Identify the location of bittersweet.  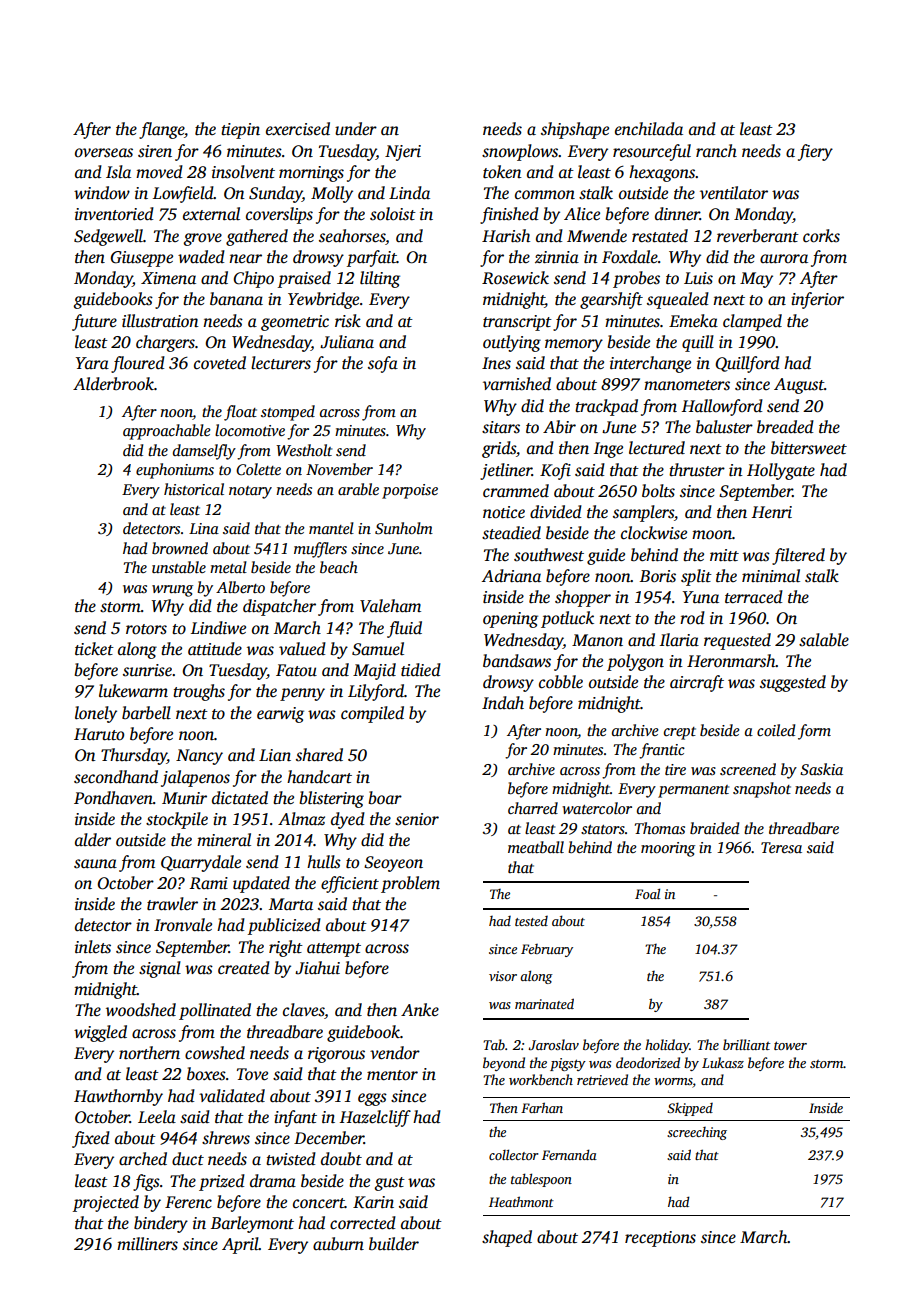
(809, 448).
